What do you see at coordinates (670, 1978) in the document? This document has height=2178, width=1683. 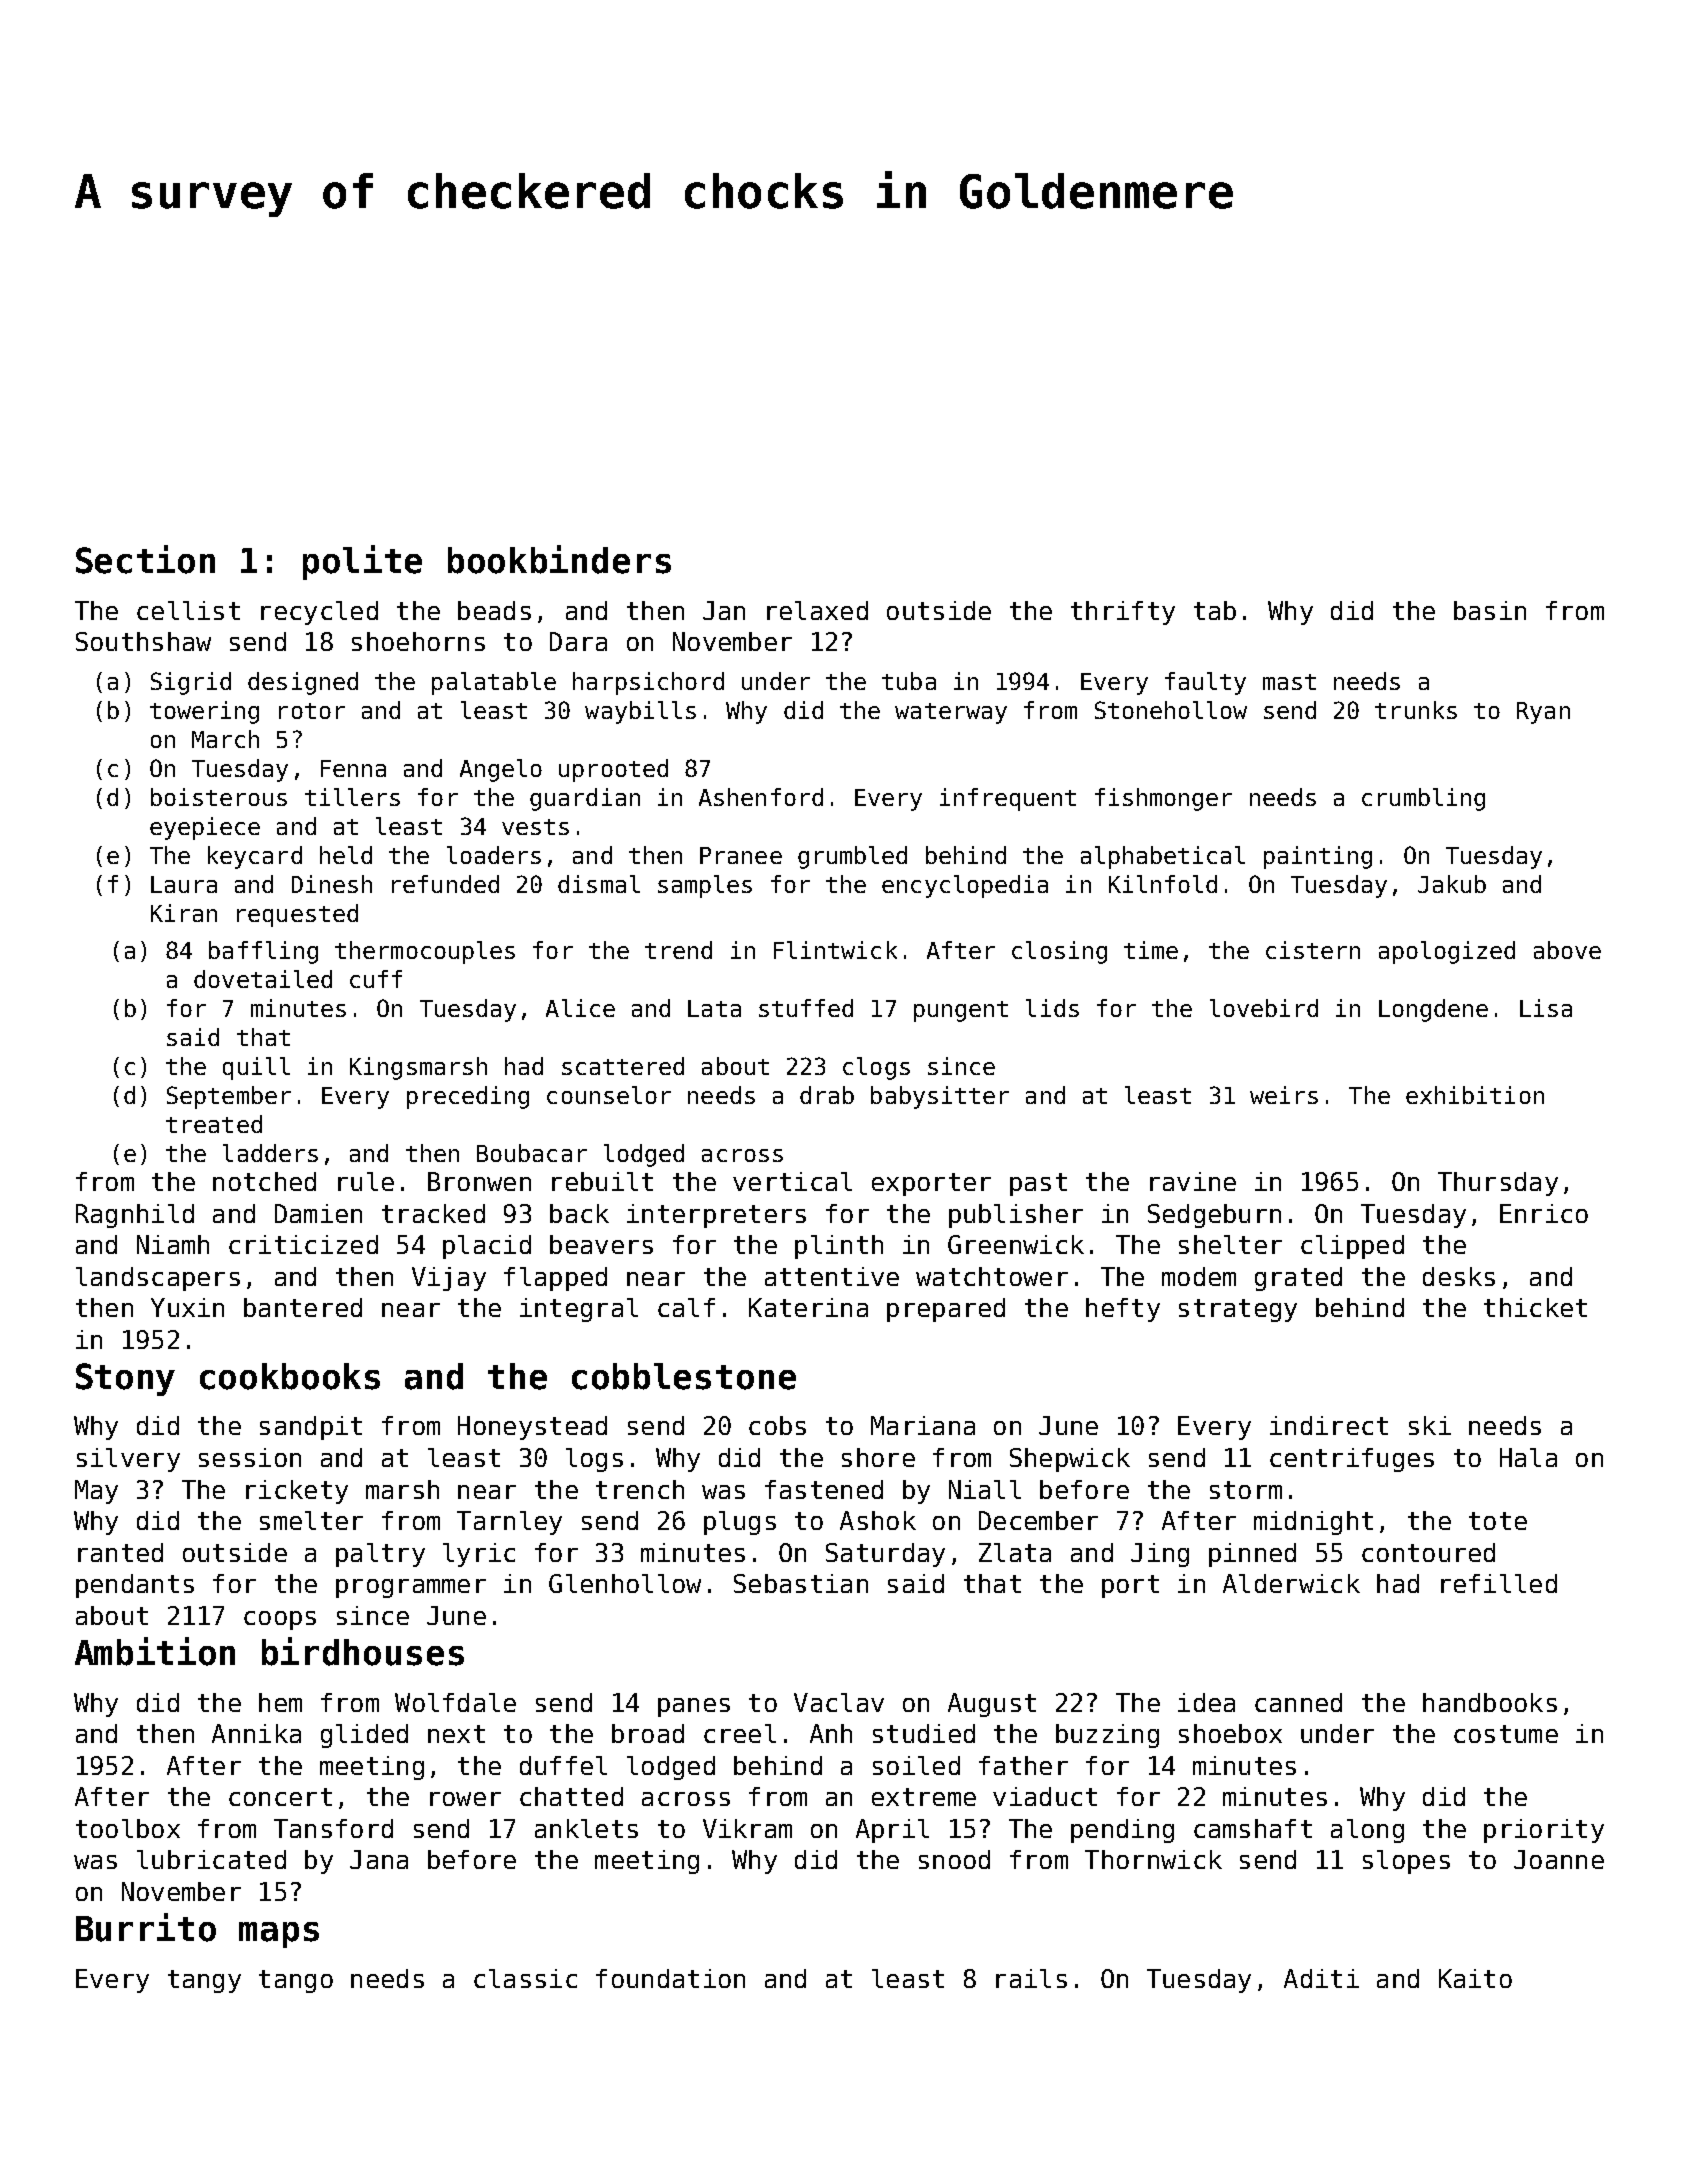 I see `foundation` at bounding box center [670, 1978].
